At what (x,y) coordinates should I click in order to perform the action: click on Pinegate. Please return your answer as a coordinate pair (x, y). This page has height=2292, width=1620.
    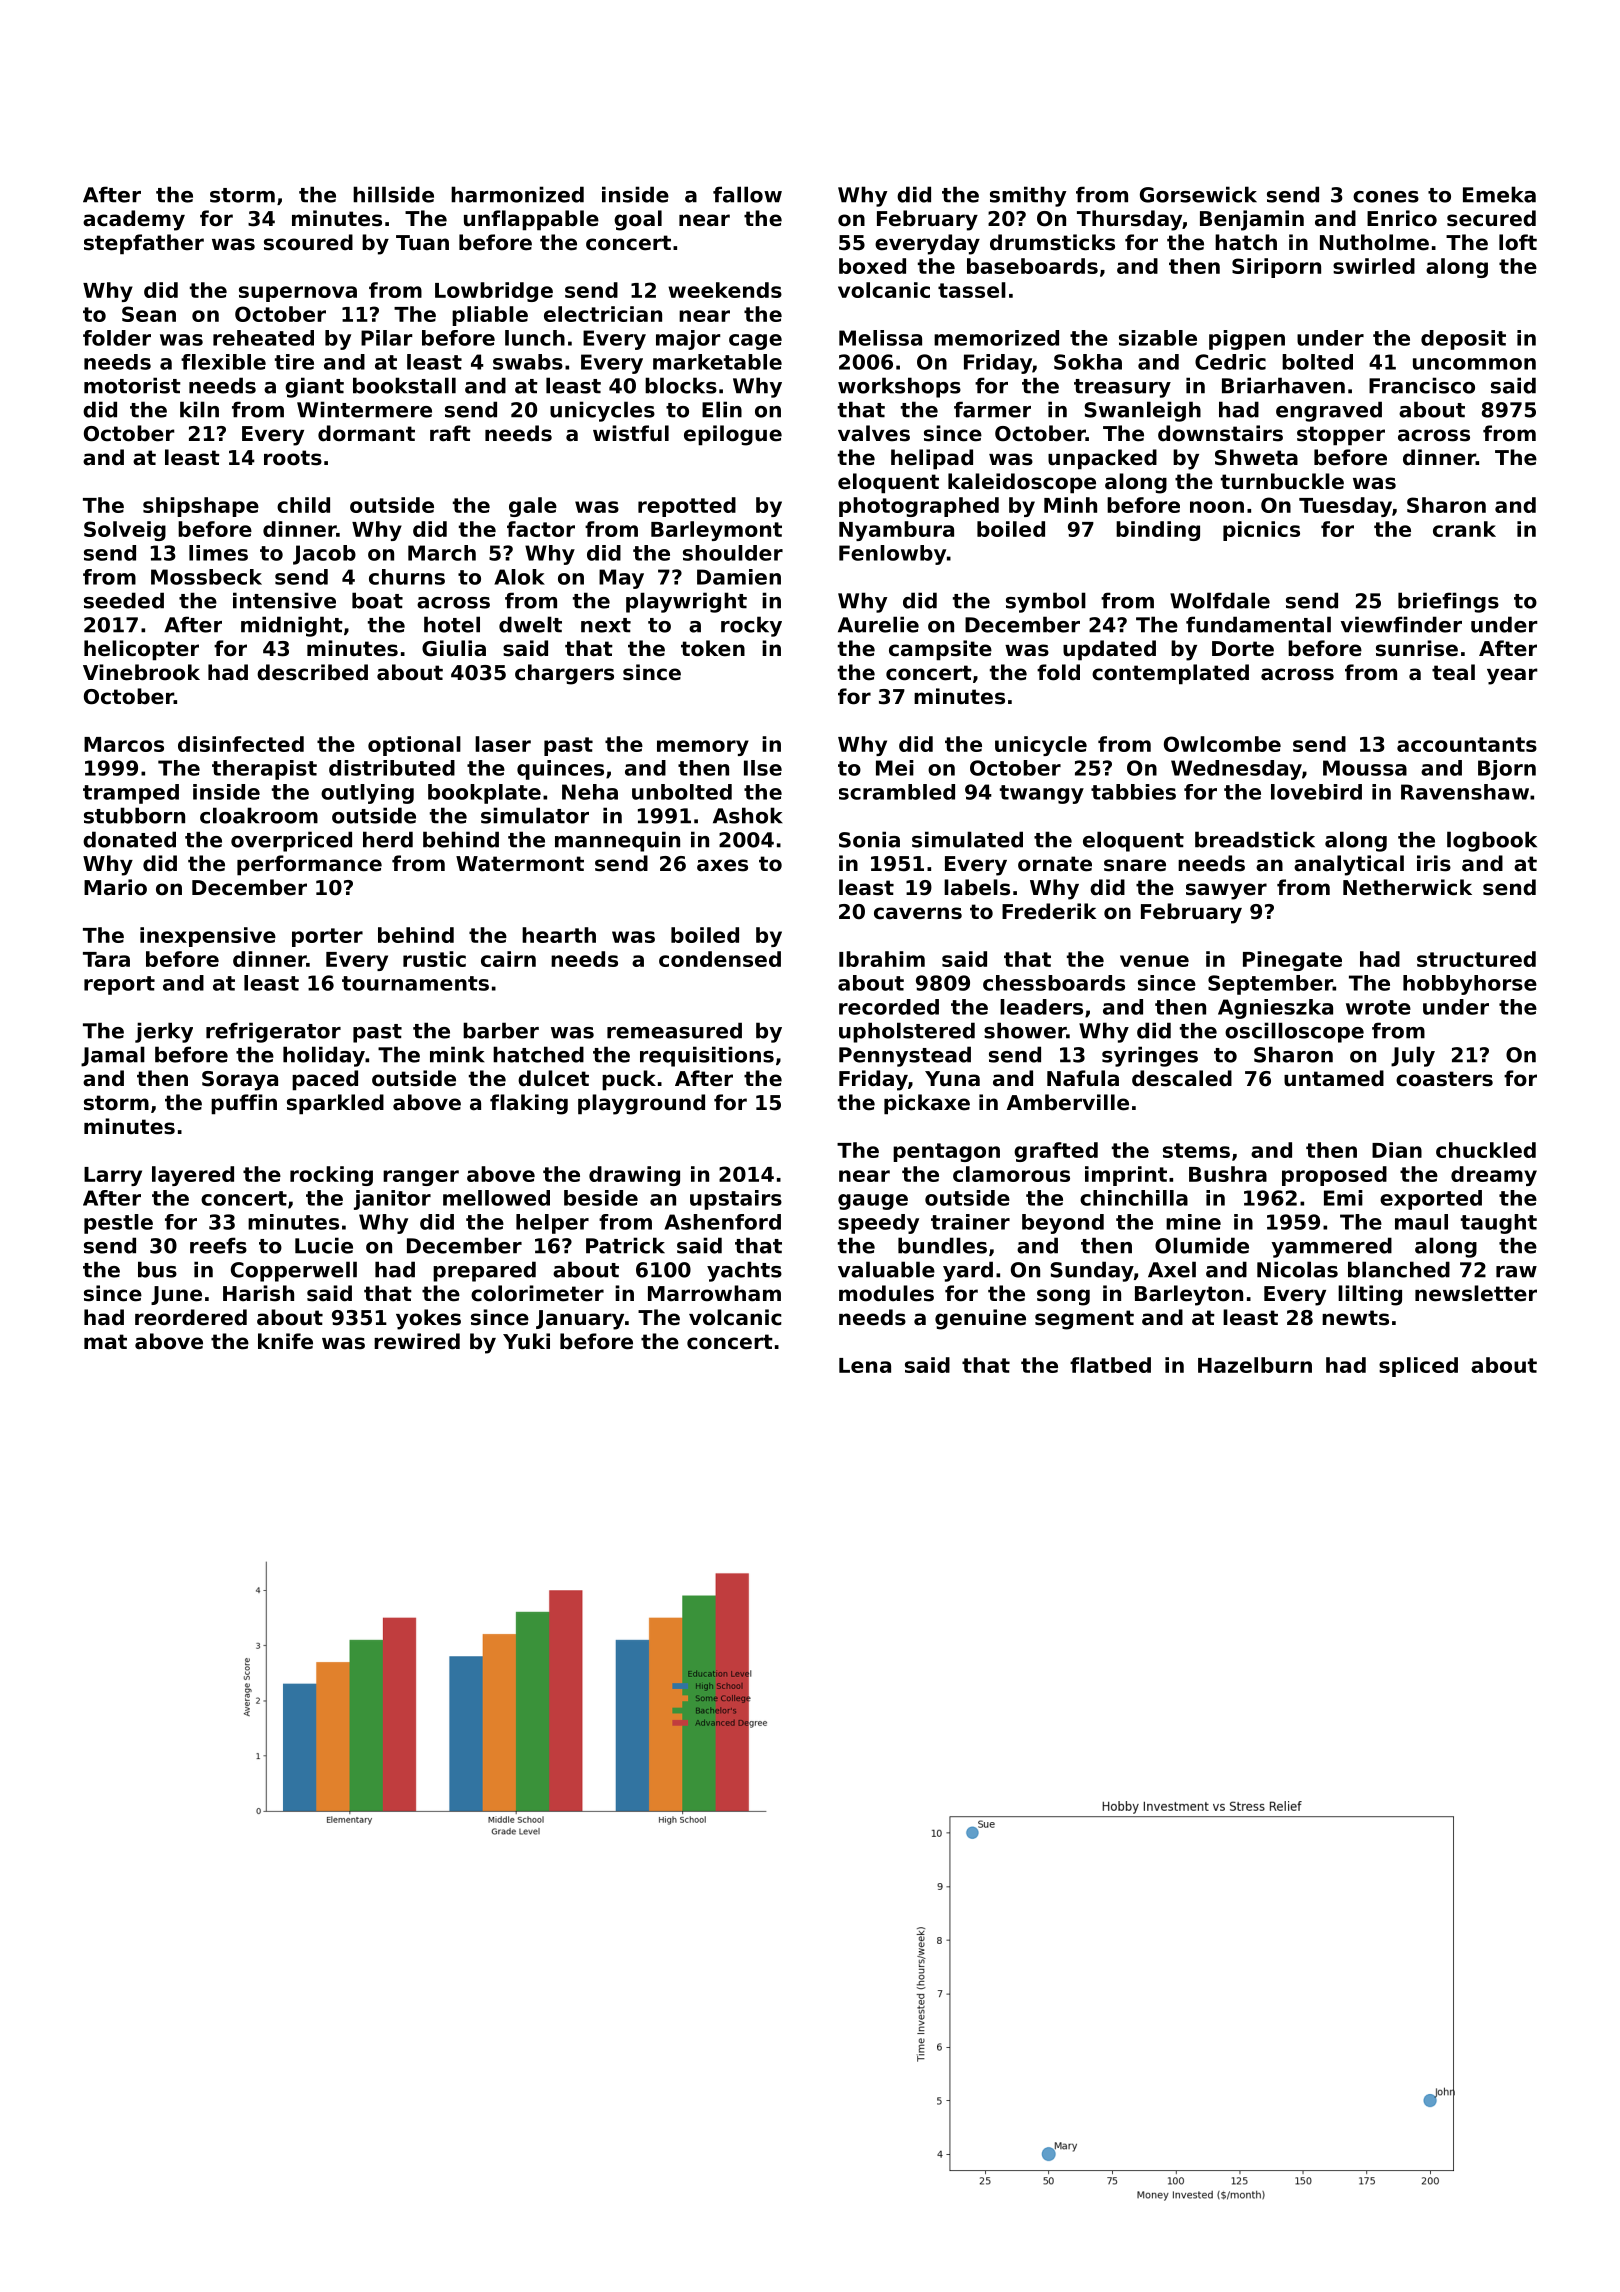
    Looking at the image, I should click on (1292, 961).
